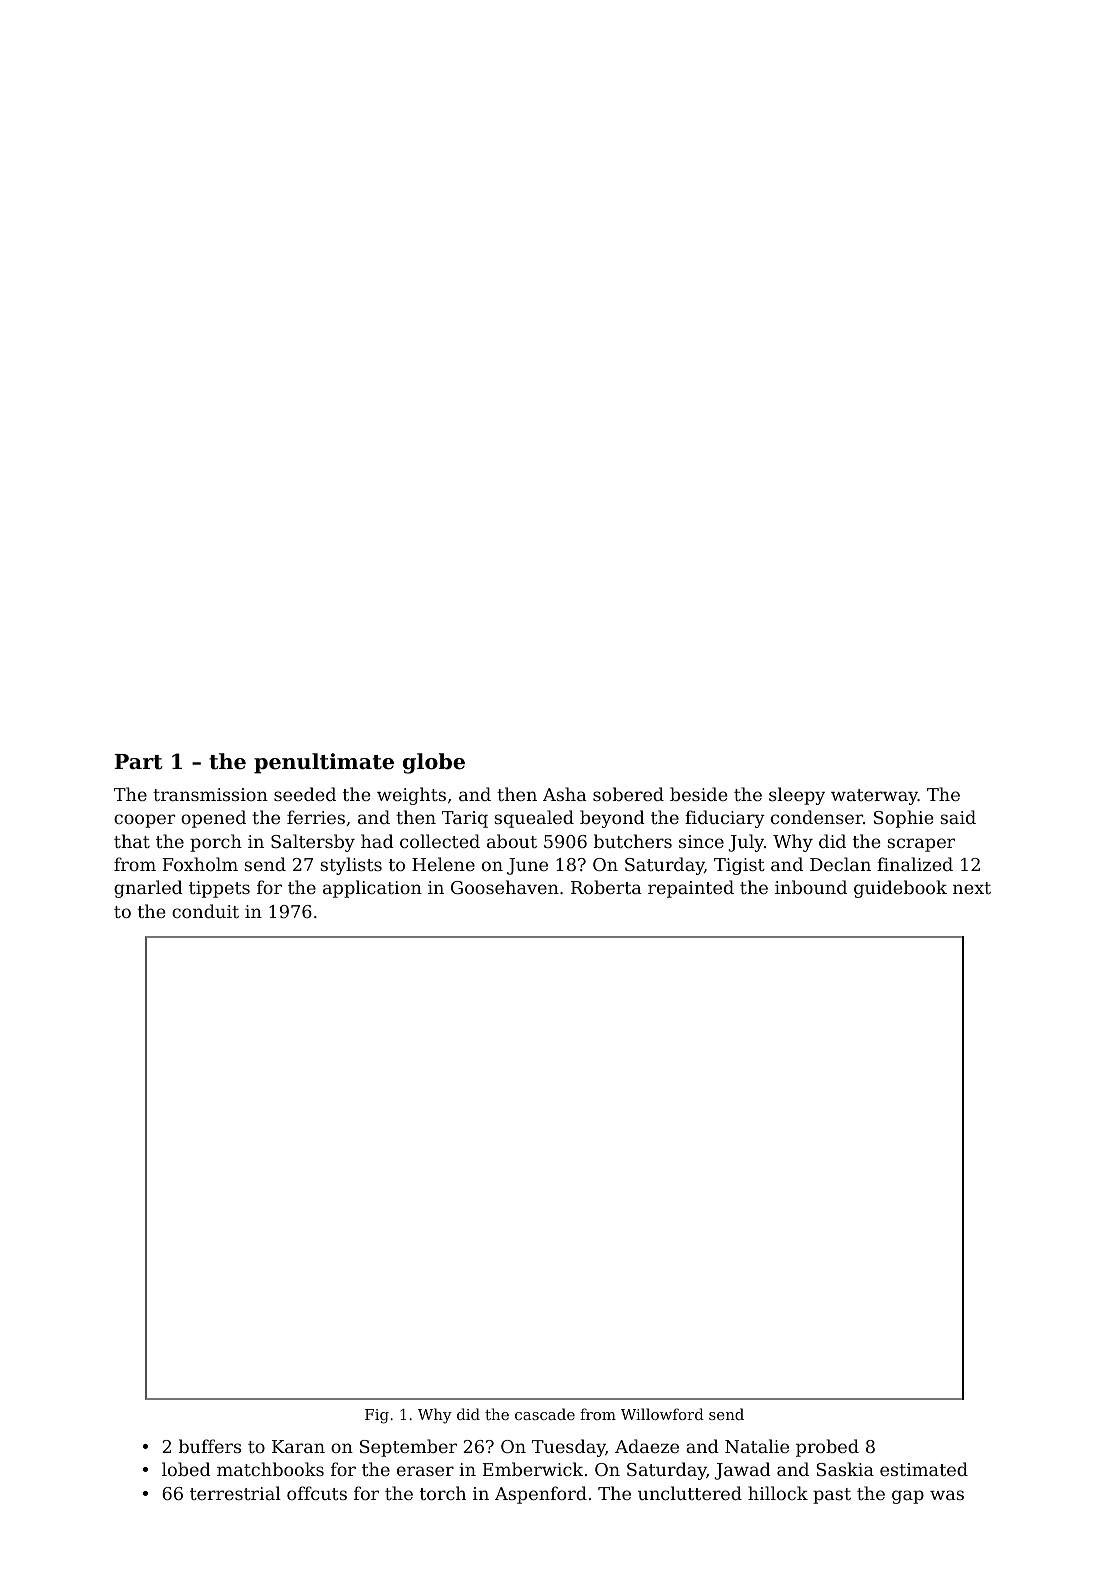 The image size is (1109, 1569). I want to click on application, so click(372, 889).
